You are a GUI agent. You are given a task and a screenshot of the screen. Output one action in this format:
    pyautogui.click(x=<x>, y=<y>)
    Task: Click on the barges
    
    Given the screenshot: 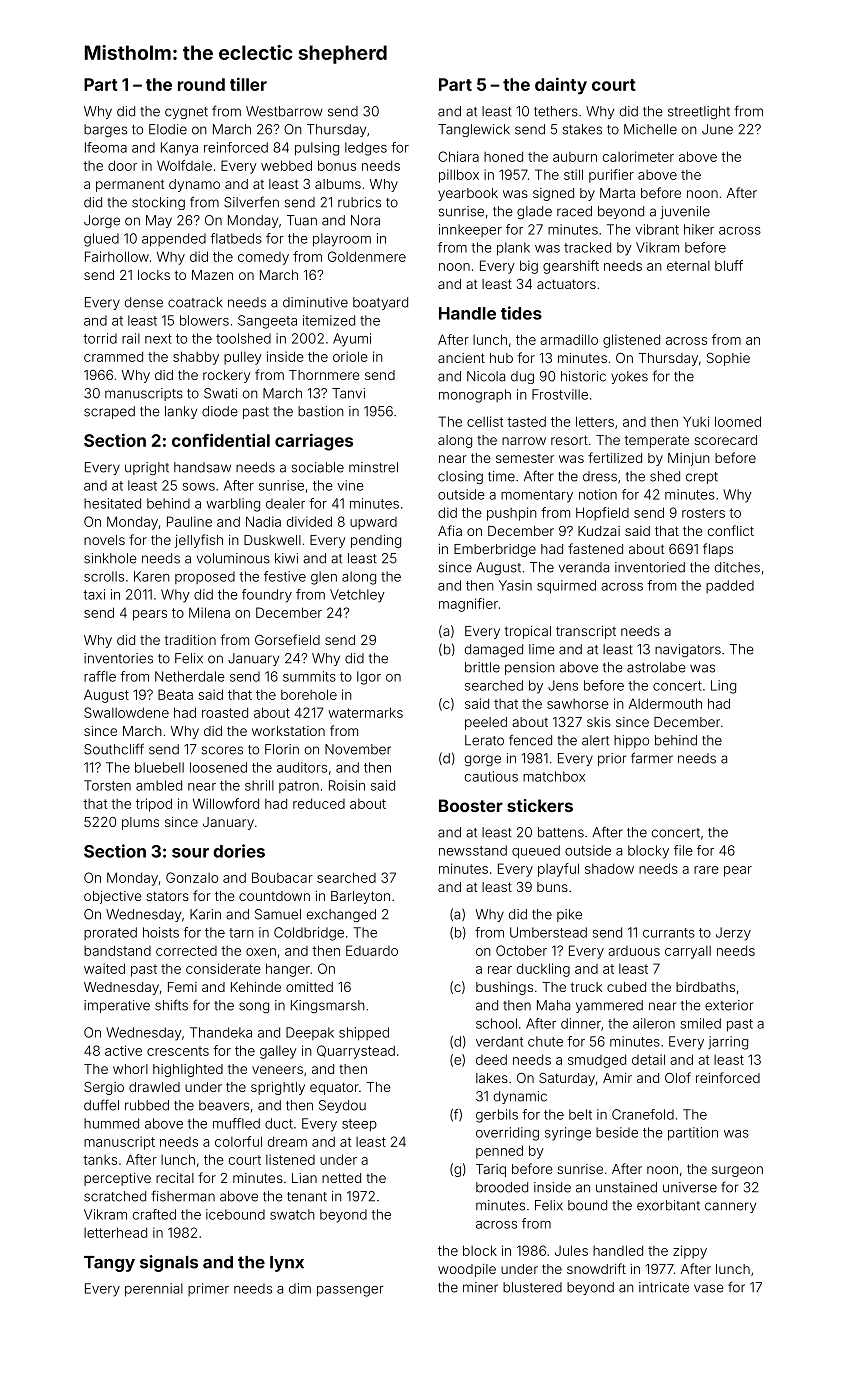 What is the action you would take?
    pyautogui.click(x=105, y=130)
